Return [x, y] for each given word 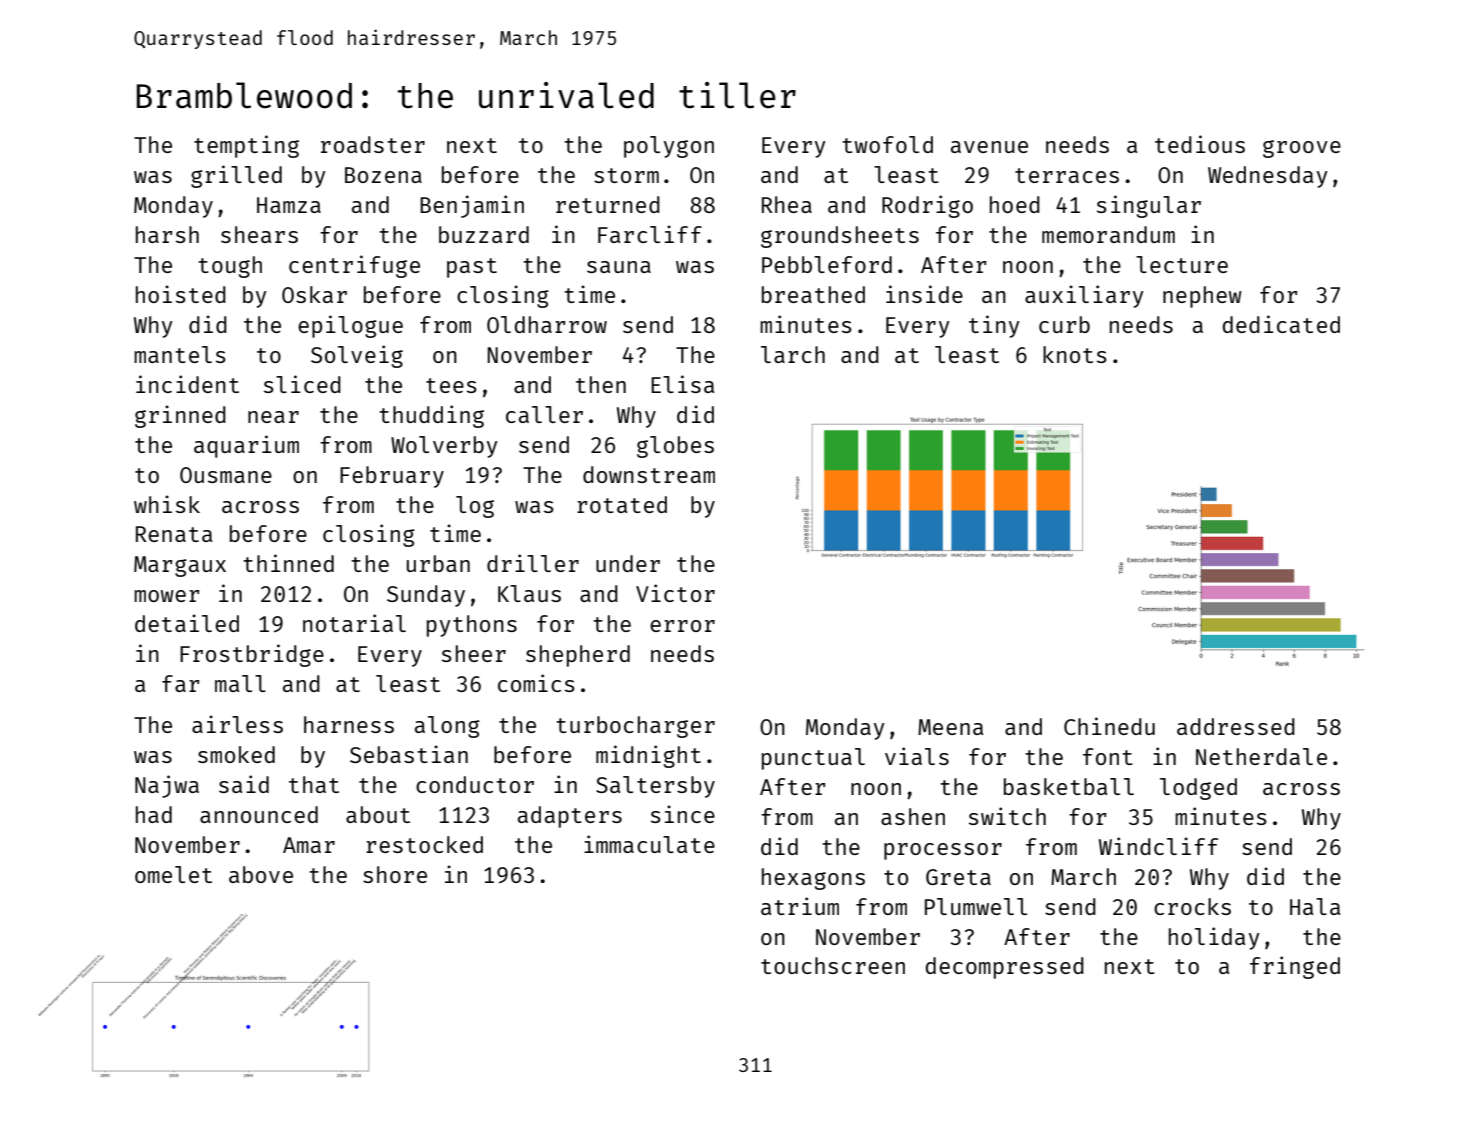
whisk [167, 504]
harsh [167, 234]
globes [675, 447]
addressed [1236, 726]
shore [395, 874]
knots [1075, 354]
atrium [800, 906]
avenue [989, 147]
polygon [669, 147]
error [682, 626]
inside [924, 294]
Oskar [314, 294]
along [447, 727]
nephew [1202, 297]
